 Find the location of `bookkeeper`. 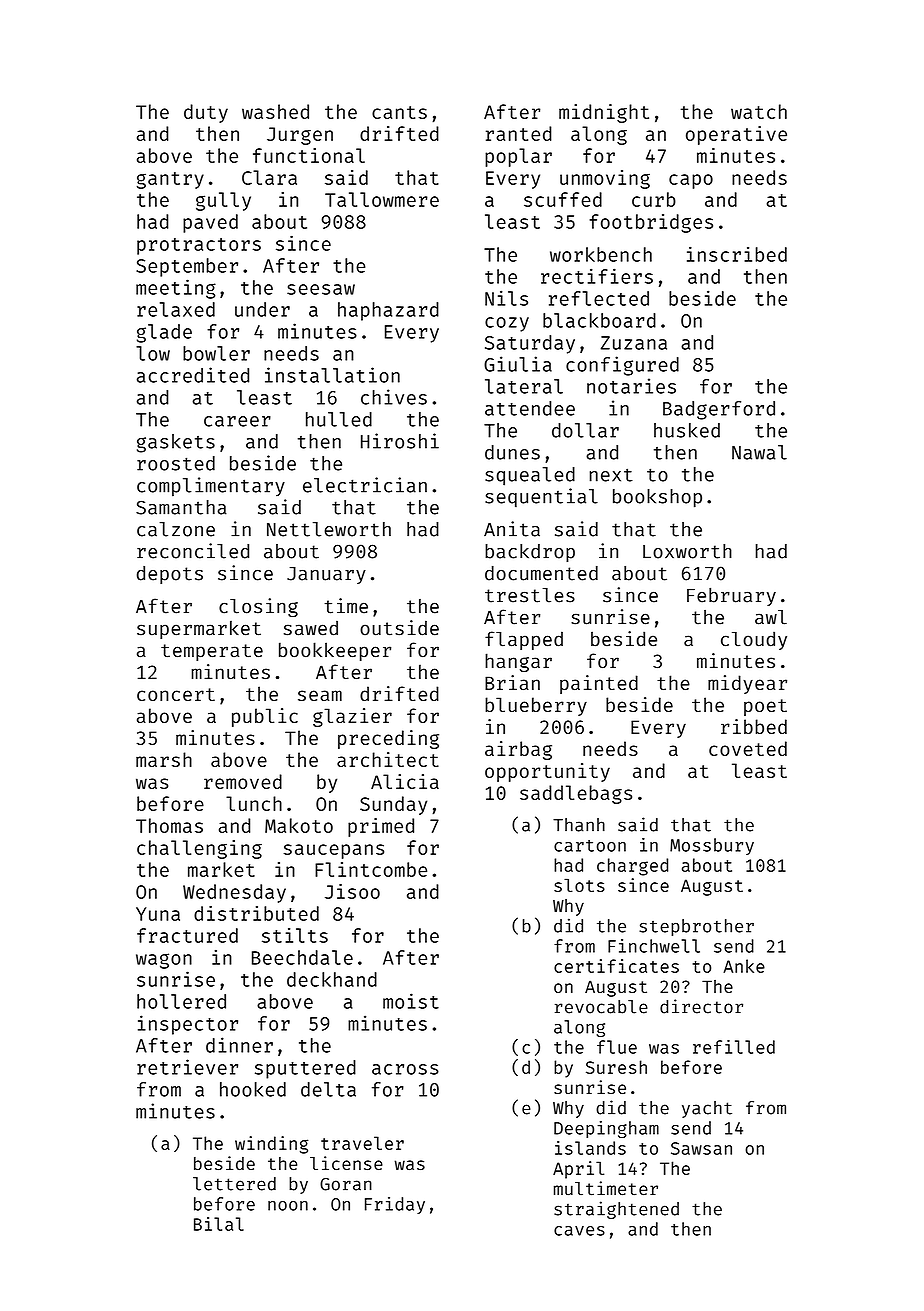

bookkeeper is located at coordinates (335, 651).
